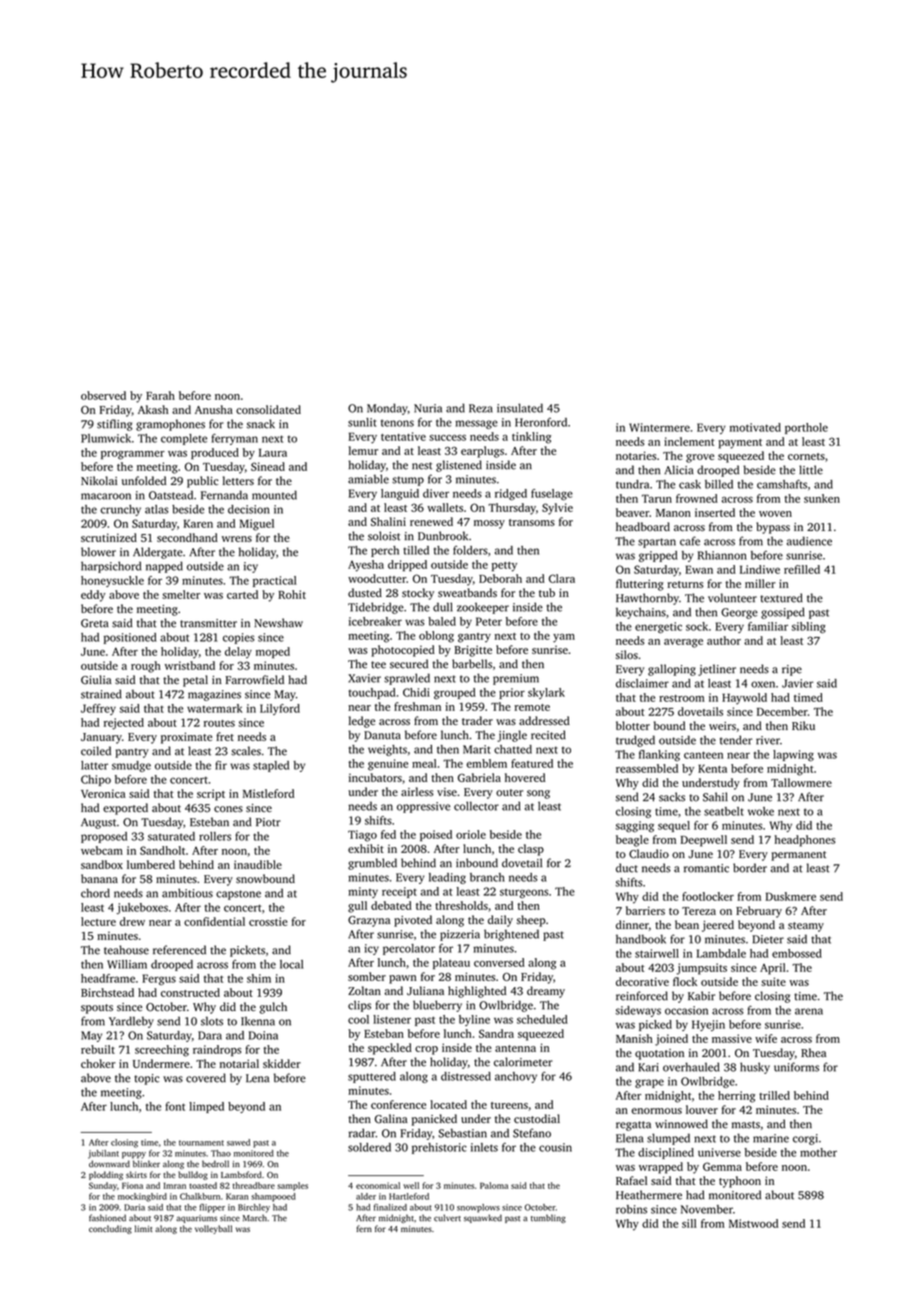 This screenshot has height=1308, width=924. What do you see at coordinates (476, 424) in the screenshot?
I see `message` at bounding box center [476, 424].
